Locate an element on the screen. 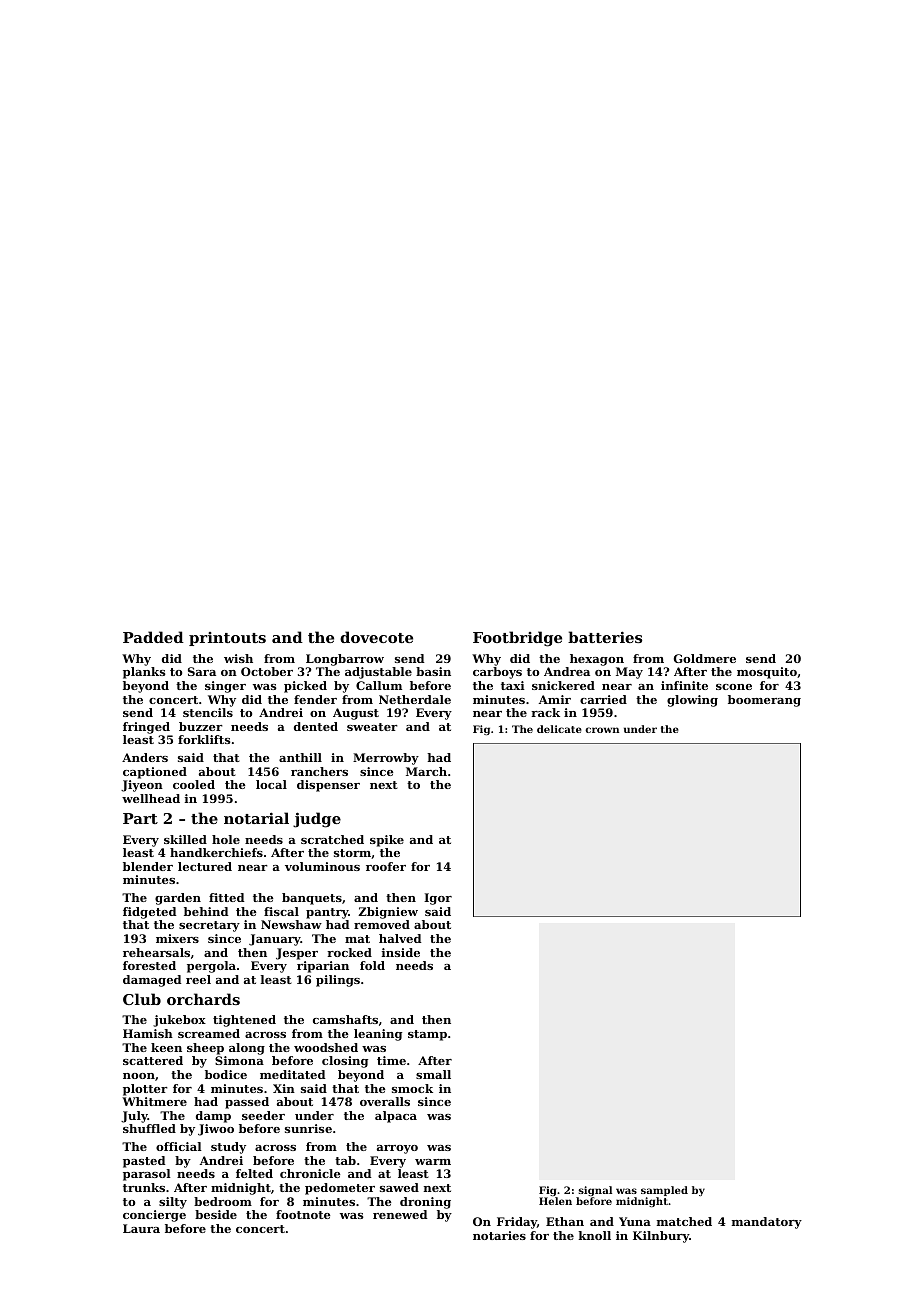 The image size is (924, 1308). wellhead is located at coordinates (151, 798).
